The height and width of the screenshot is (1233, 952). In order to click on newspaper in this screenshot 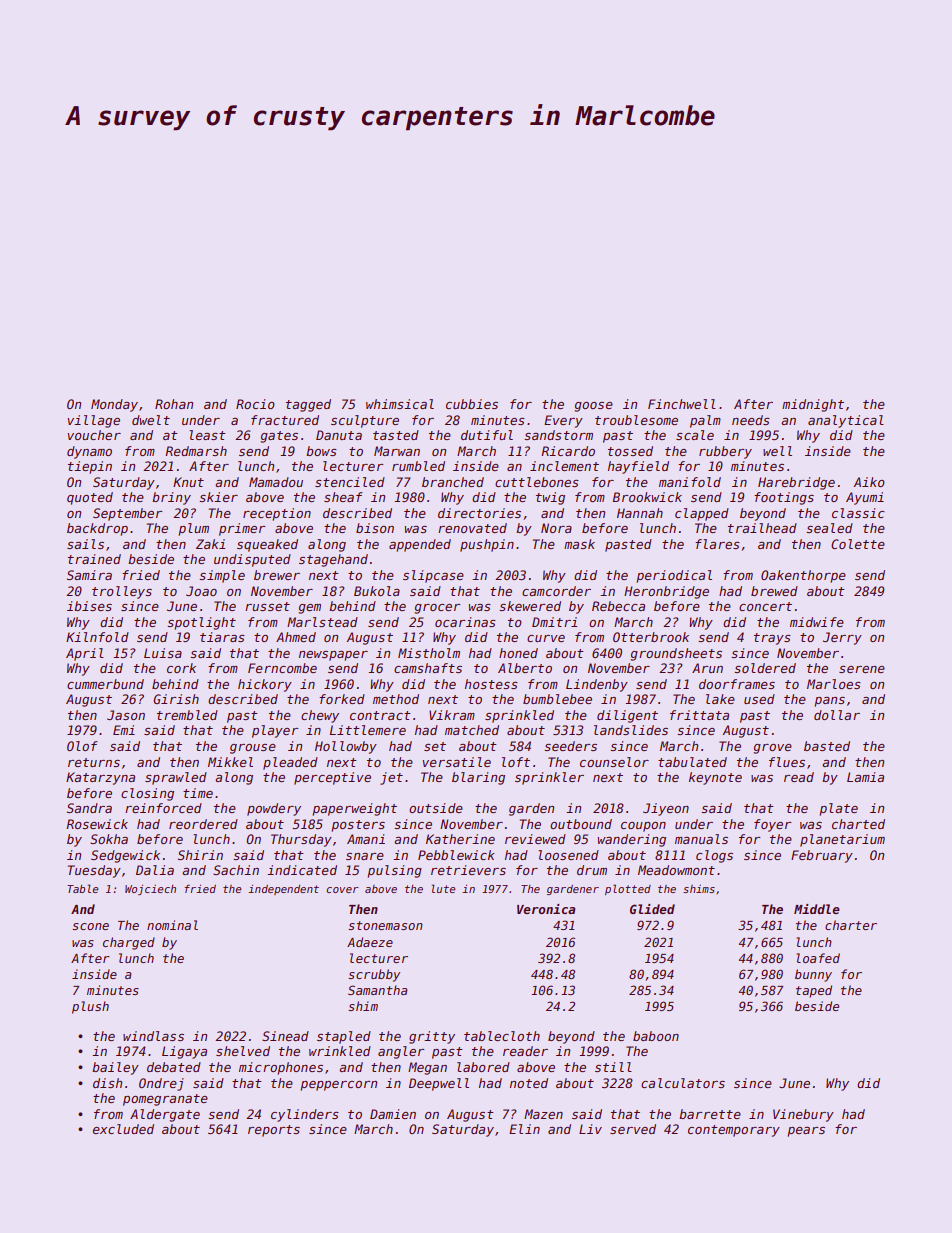, I will do `click(333, 656)`.
